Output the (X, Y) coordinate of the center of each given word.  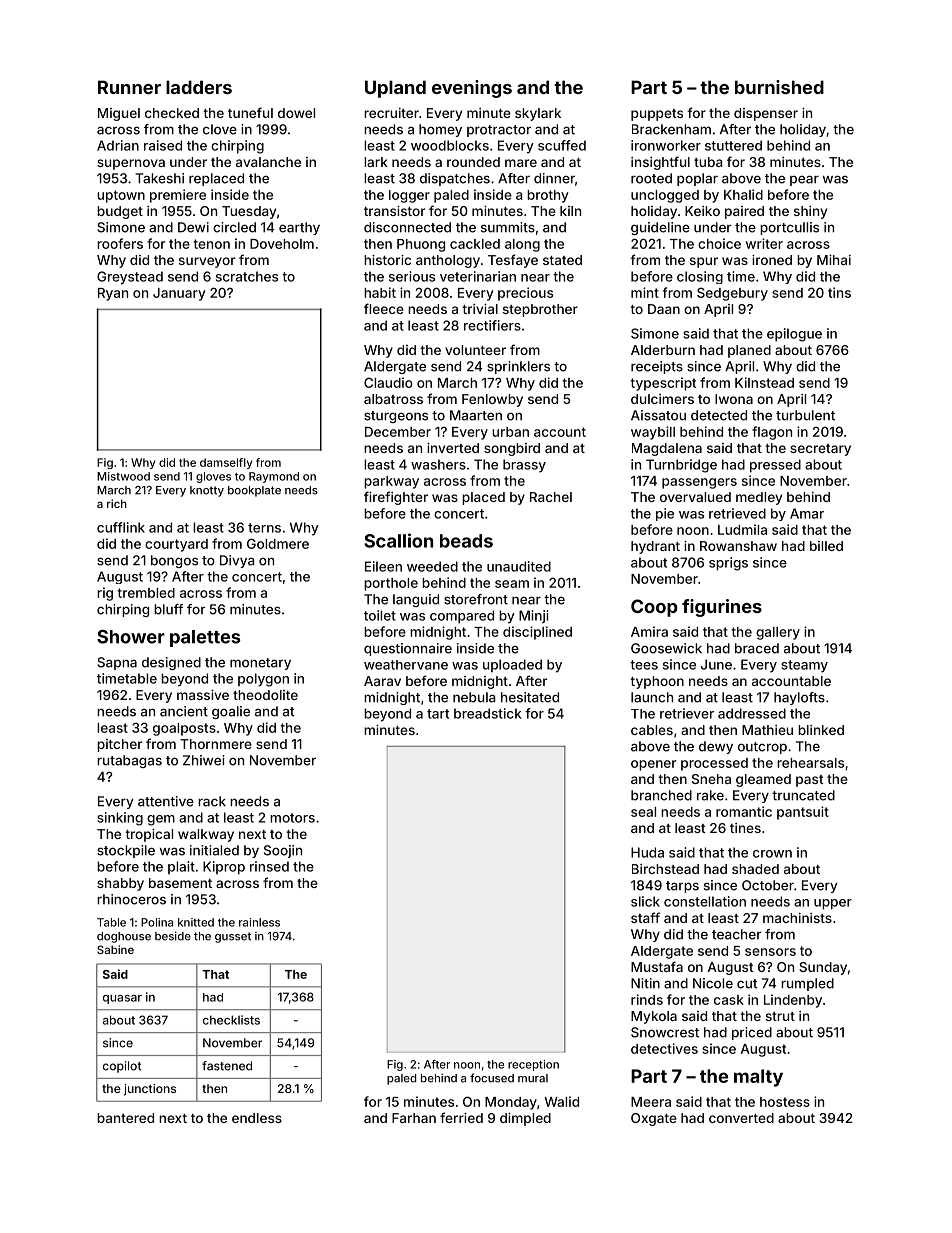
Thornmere (216, 744)
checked (172, 113)
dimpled (525, 1119)
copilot (122, 1067)
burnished (779, 87)
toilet (380, 615)
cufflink (121, 527)
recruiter (391, 113)
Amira (649, 631)
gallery (778, 633)
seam (512, 584)
